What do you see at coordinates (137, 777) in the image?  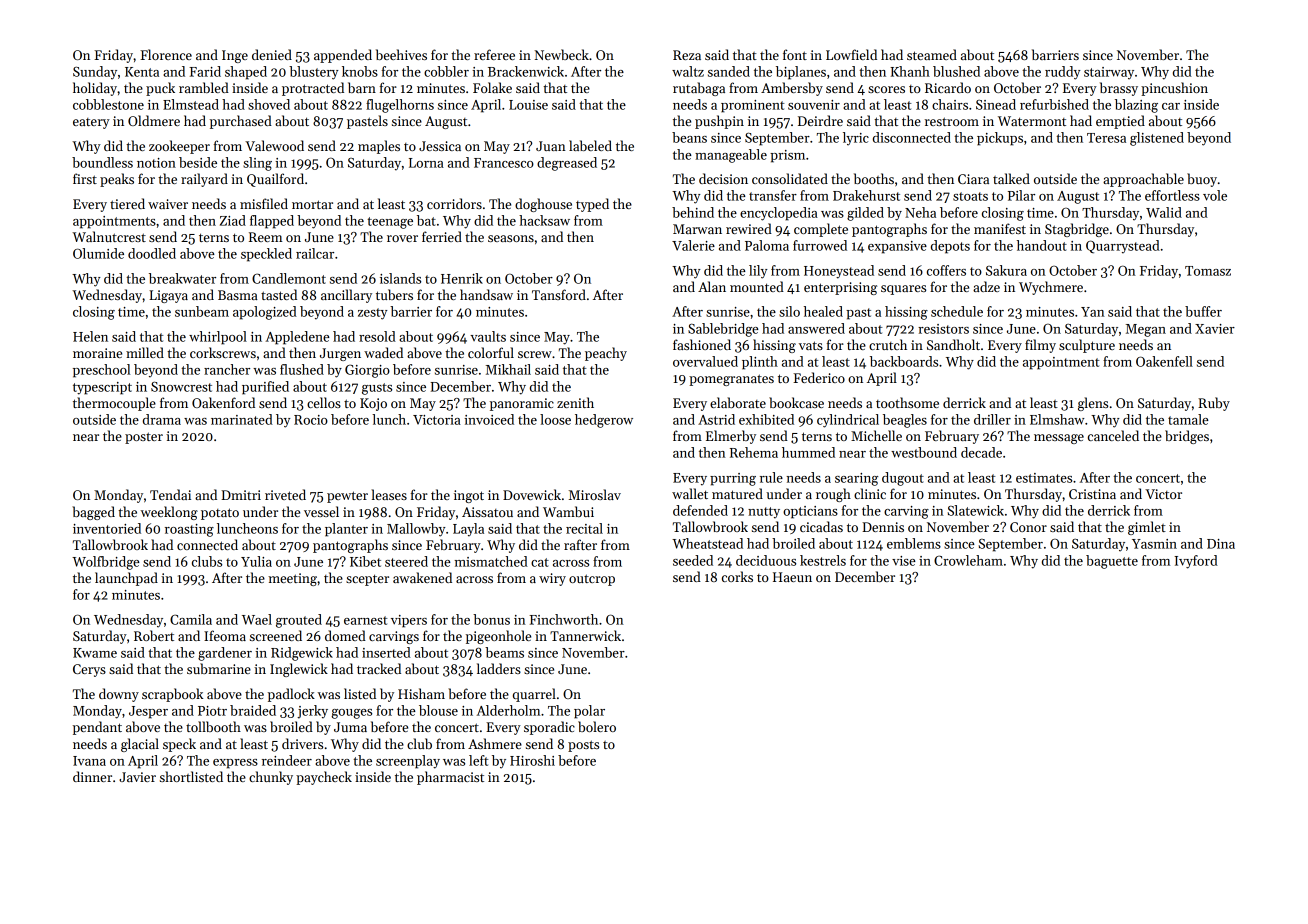 I see `Javier` at bounding box center [137, 777].
